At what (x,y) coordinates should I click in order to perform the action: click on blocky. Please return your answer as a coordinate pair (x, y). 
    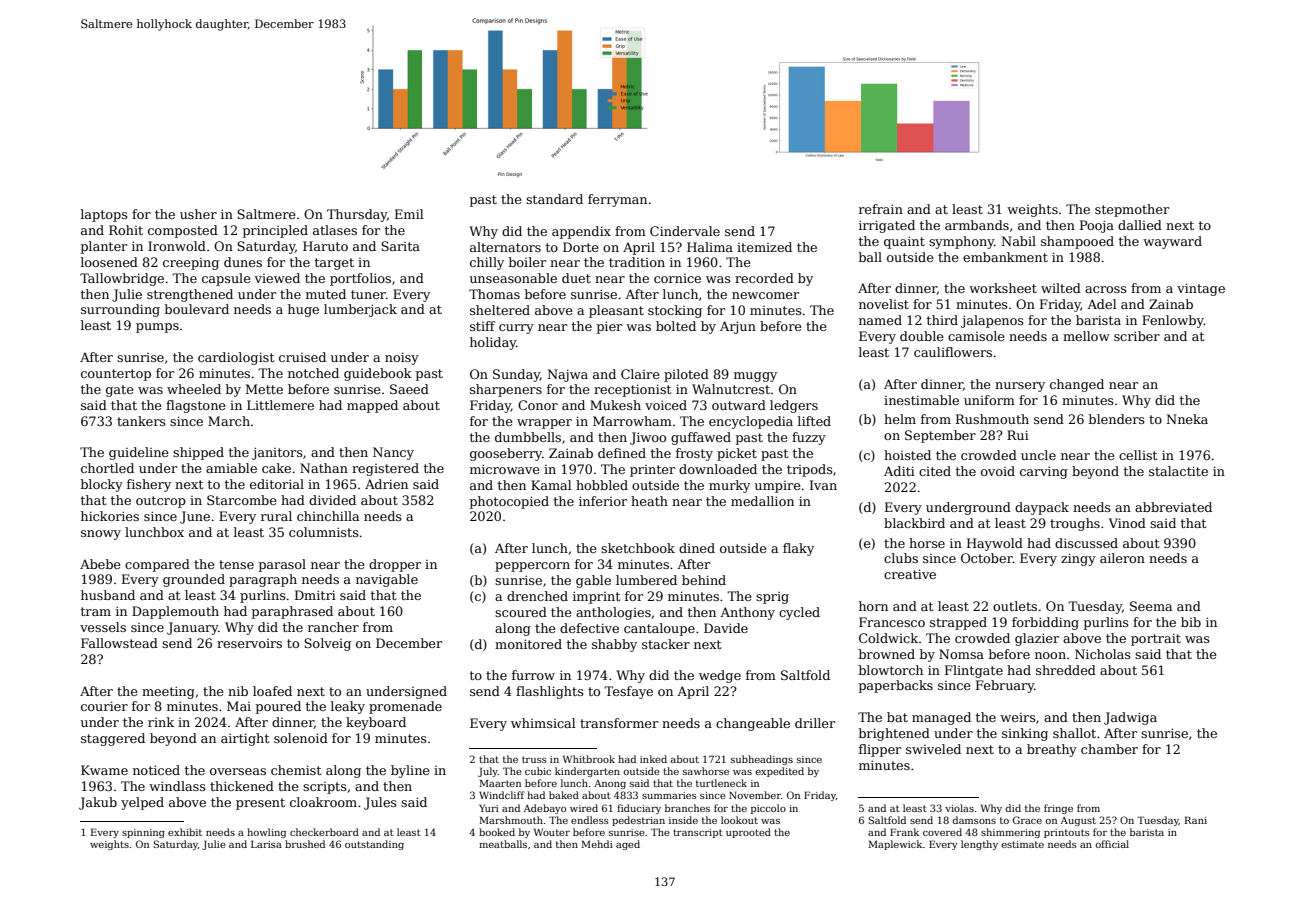
    Looking at the image, I should click on (102, 485).
